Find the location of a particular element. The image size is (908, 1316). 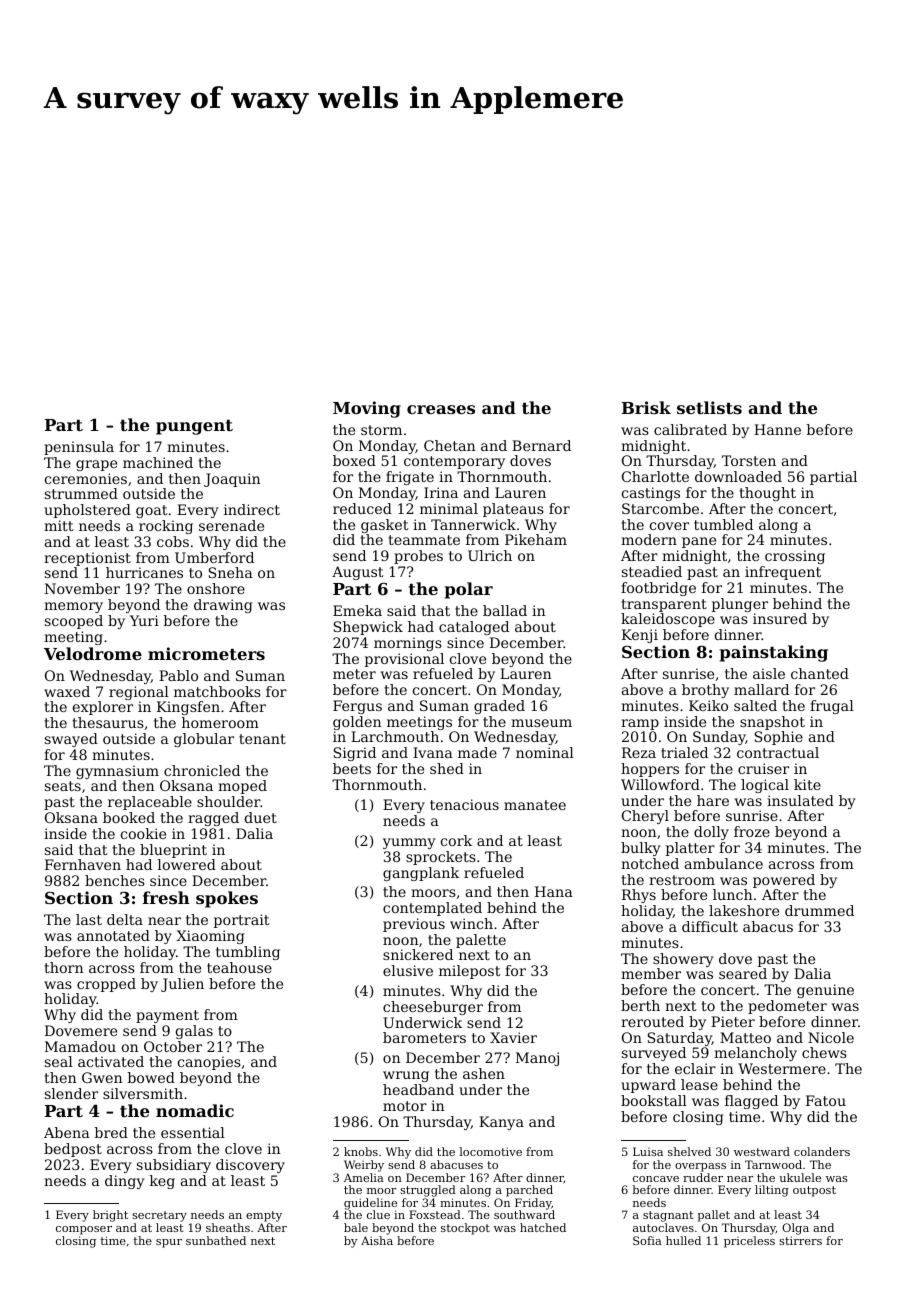

gymnasium is located at coordinates (117, 772).
